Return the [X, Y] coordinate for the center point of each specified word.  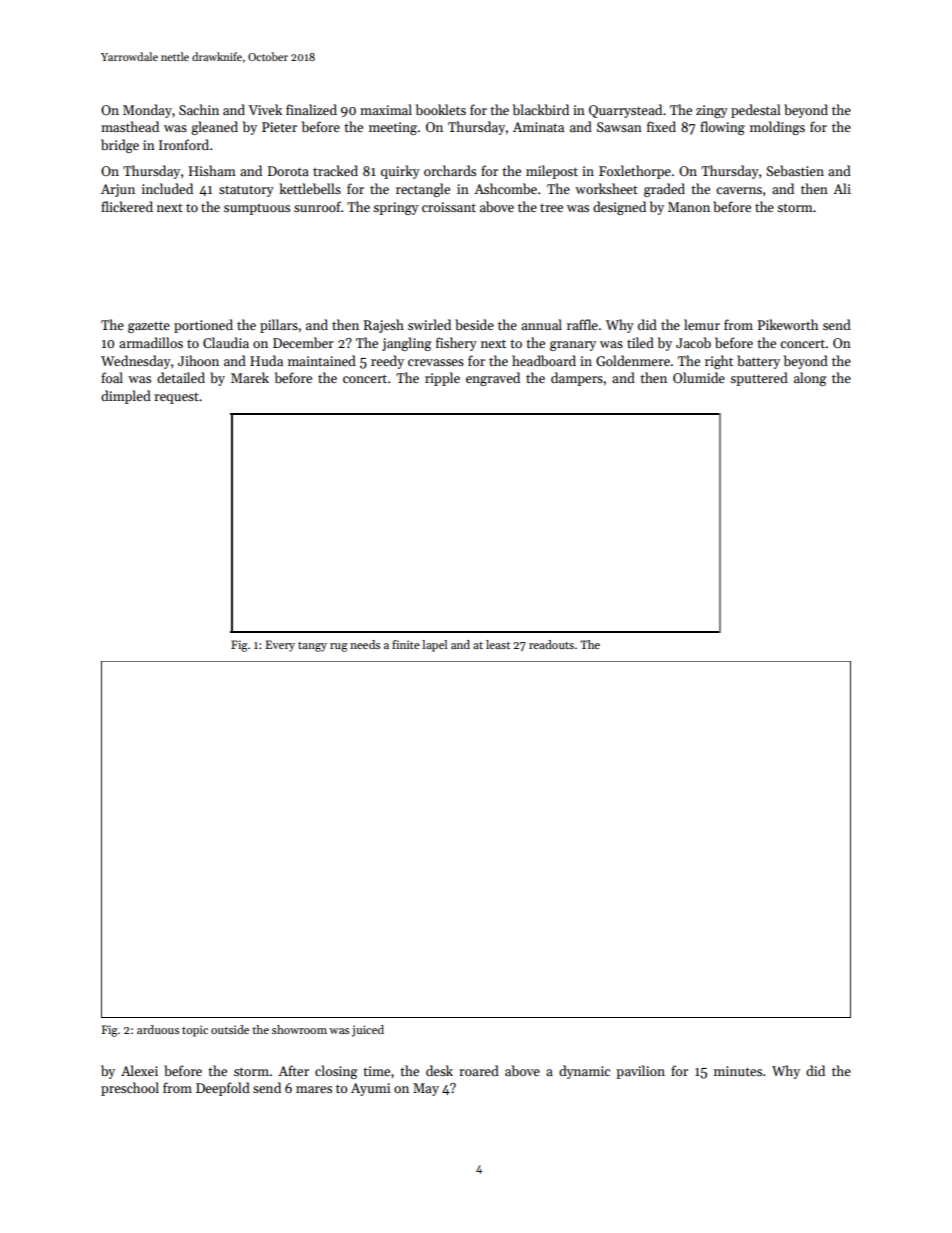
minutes [738, 1071]
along [810, 379]
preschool [130, 1089]
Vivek [265, 109]
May [426, 1089]
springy [396, 208]
